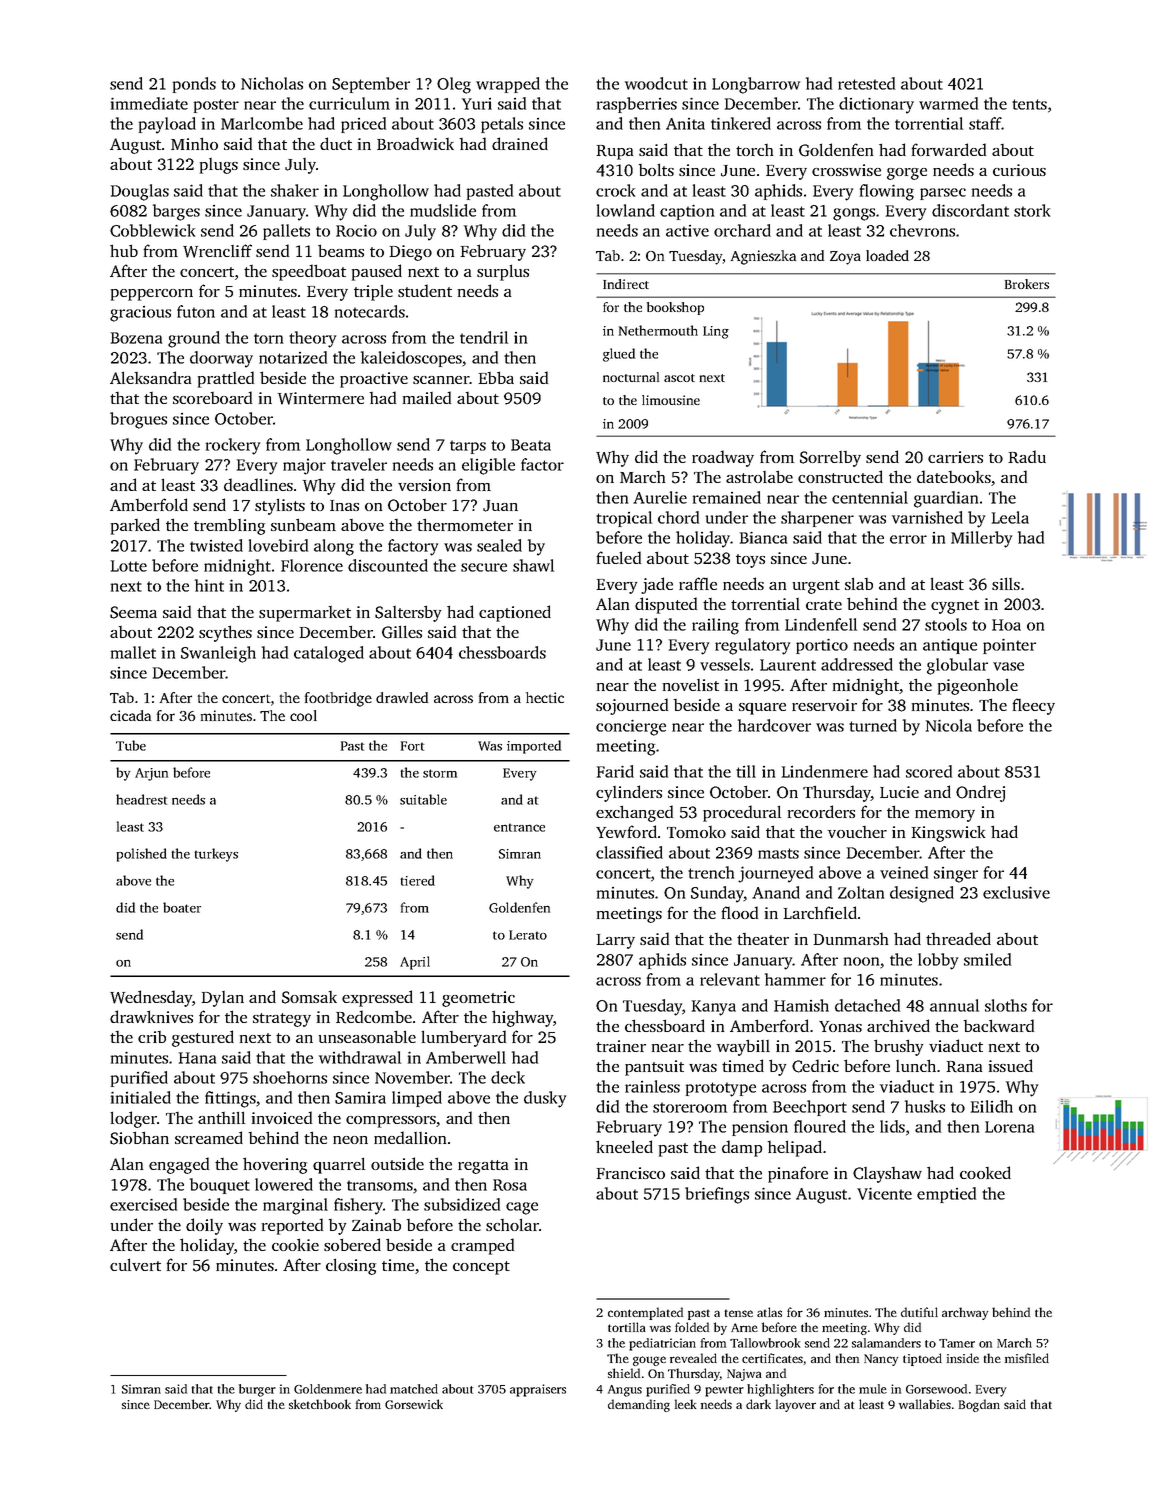  What do you see at coordinates (363, 125) in the document?
I see `priced` at bounding box center [363, 125].
